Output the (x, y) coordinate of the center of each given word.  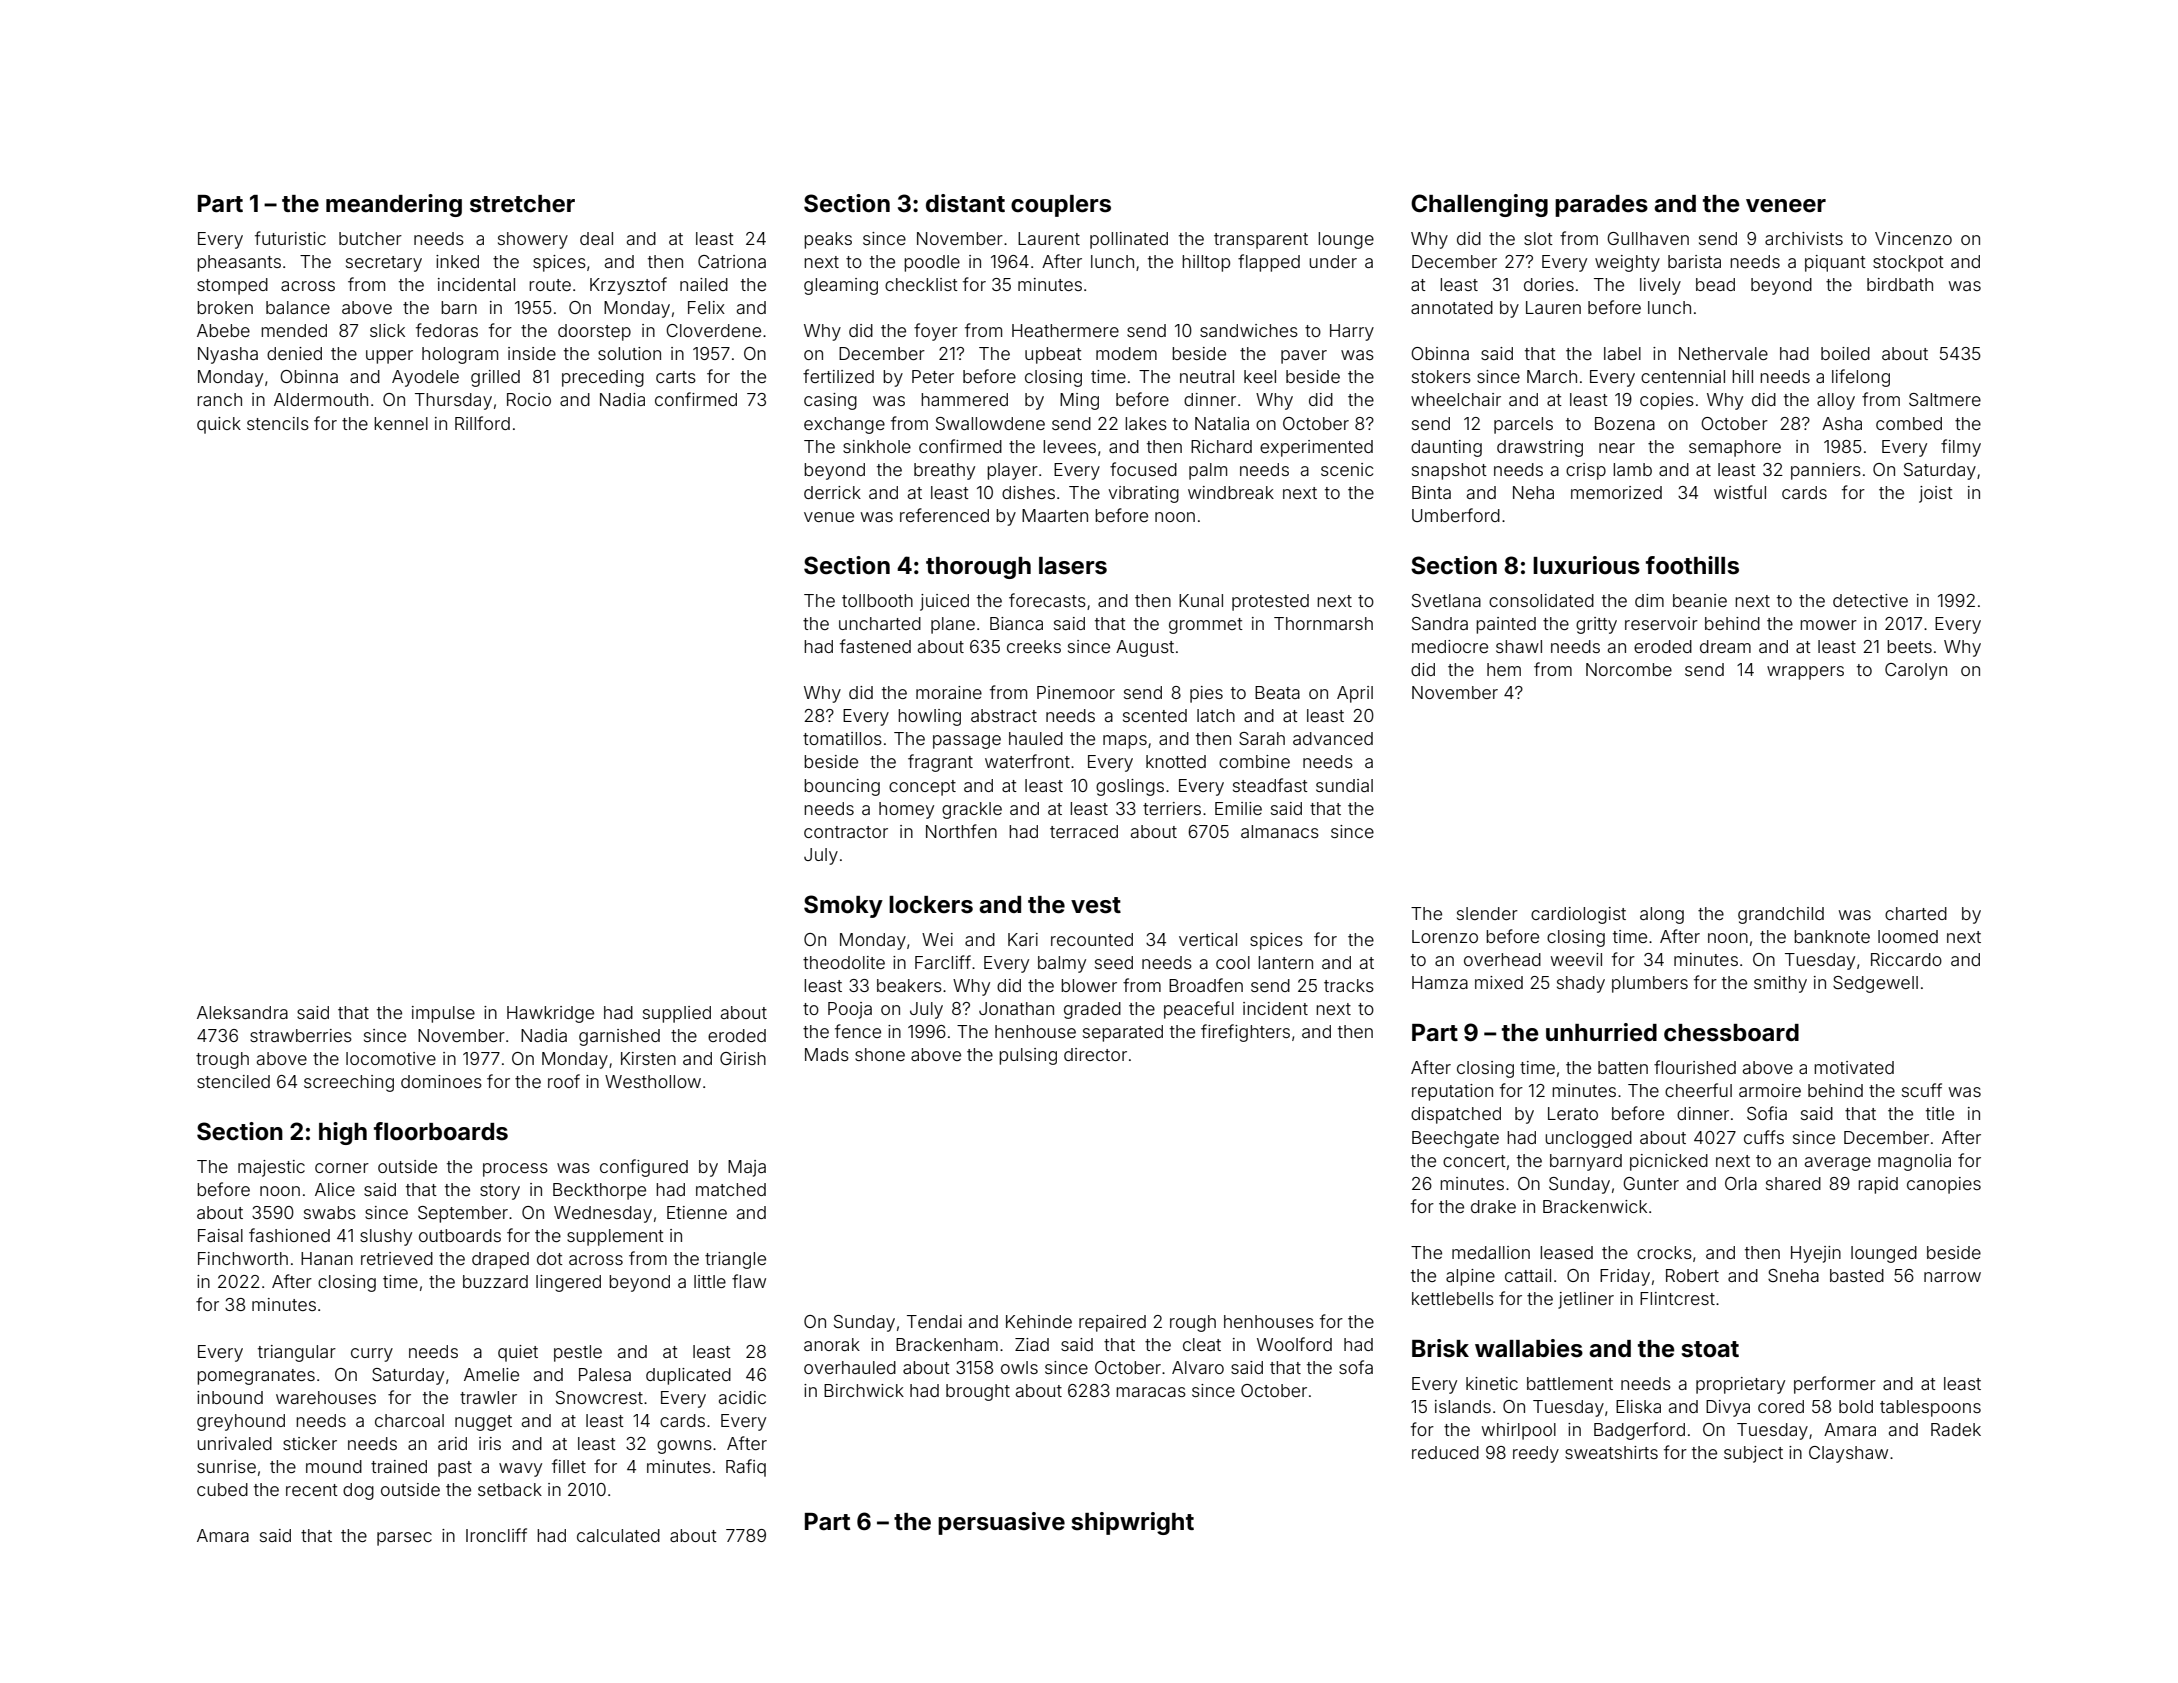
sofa (1356, 1367)
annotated (1452, 307)
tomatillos (842, 738)
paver (1304, 357)
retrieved (397, 1258)
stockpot (1908, 263)
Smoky (843, 906)
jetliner (1586, 1300)
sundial (1344, 785)
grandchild (1781, 915)
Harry (1352, 332)
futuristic (290, 238)
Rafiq (746, 1468)
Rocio (529, 399)
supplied (677, 1014)
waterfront (1027, 761)
